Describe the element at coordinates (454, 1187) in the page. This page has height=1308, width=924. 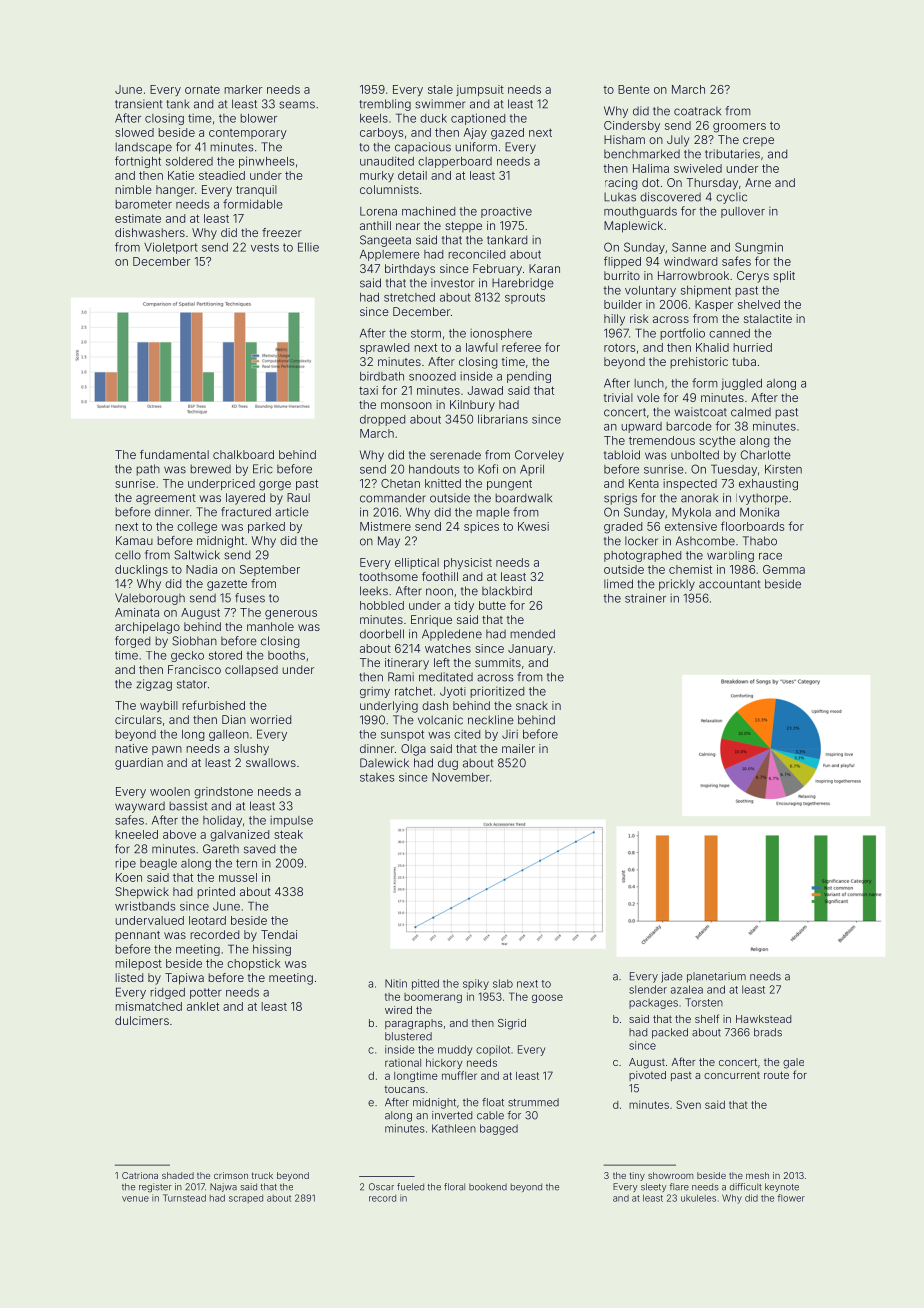
I see `floral` at that location.
